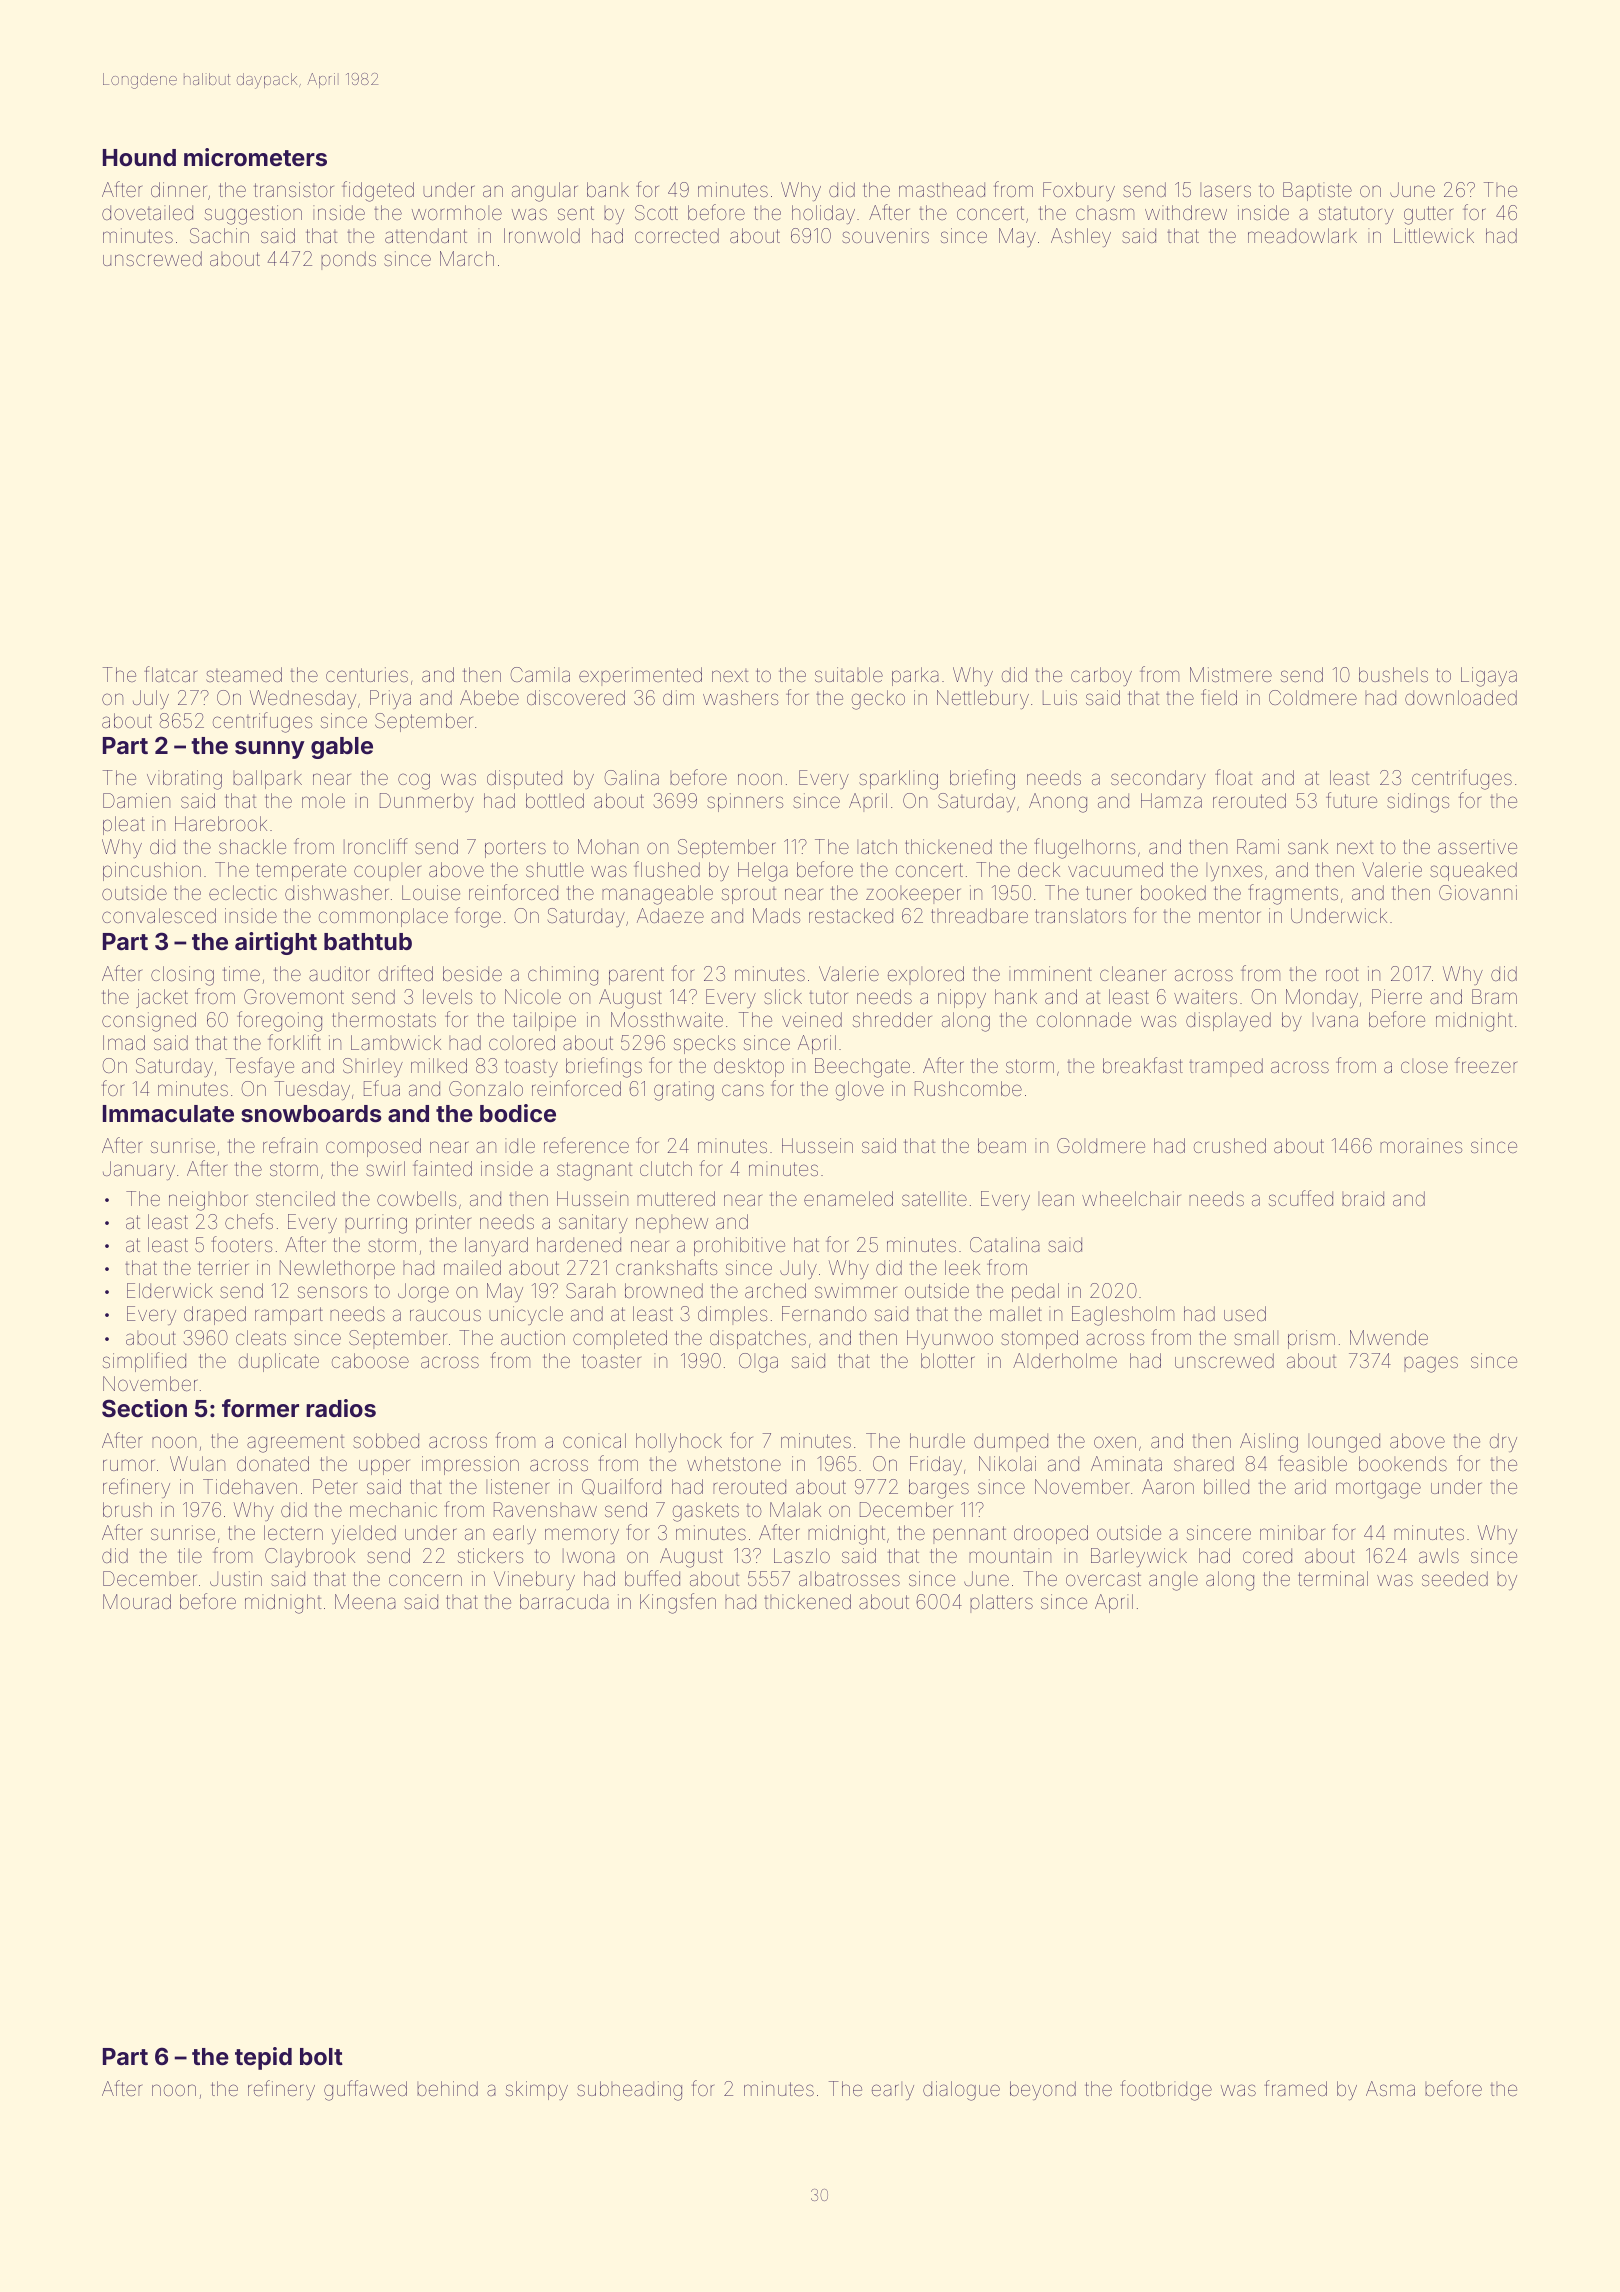  I want to click on cans, so click(743, 1090).
